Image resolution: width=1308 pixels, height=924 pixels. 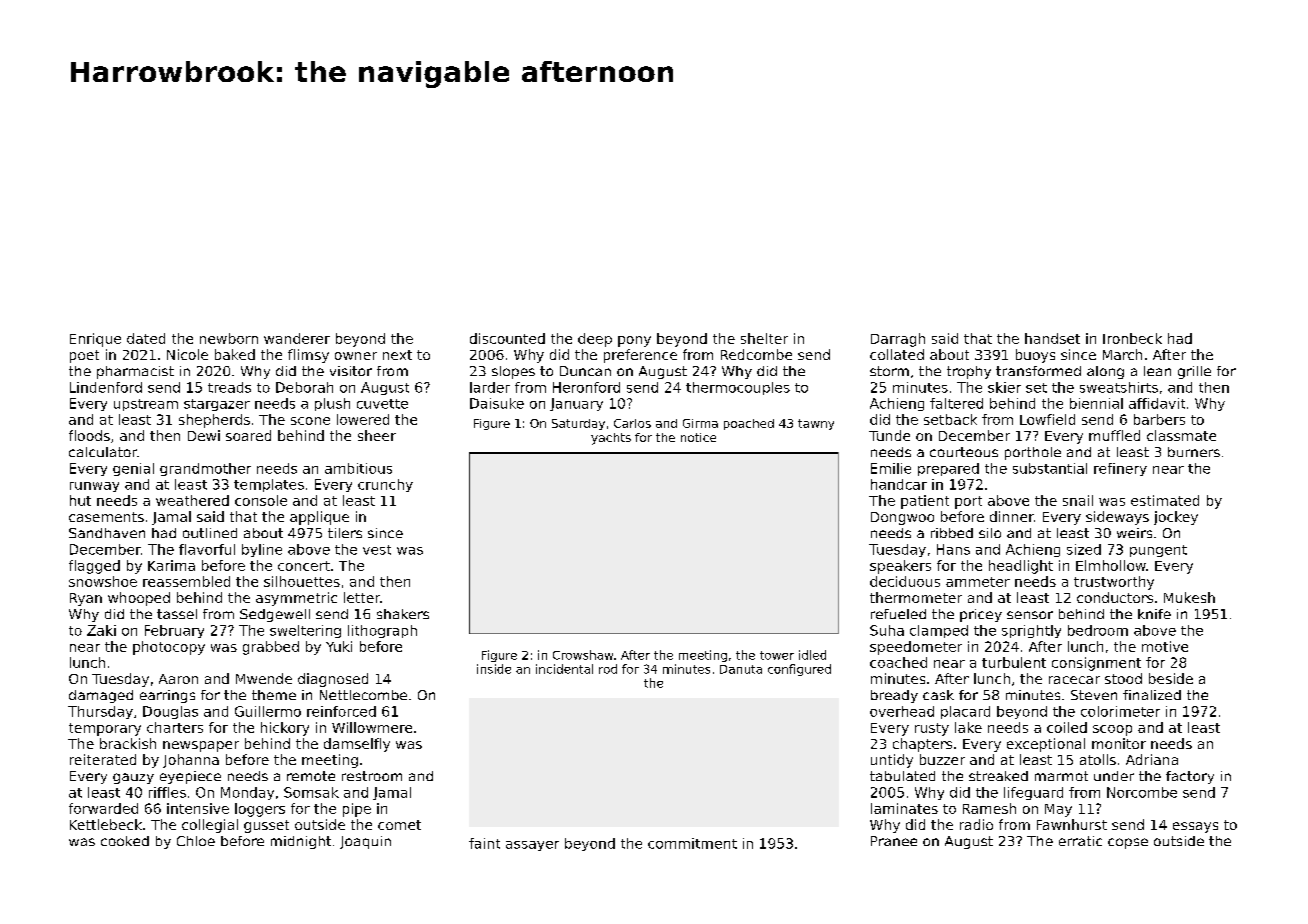 I want to click on inside, so click(x=494, y=669).
